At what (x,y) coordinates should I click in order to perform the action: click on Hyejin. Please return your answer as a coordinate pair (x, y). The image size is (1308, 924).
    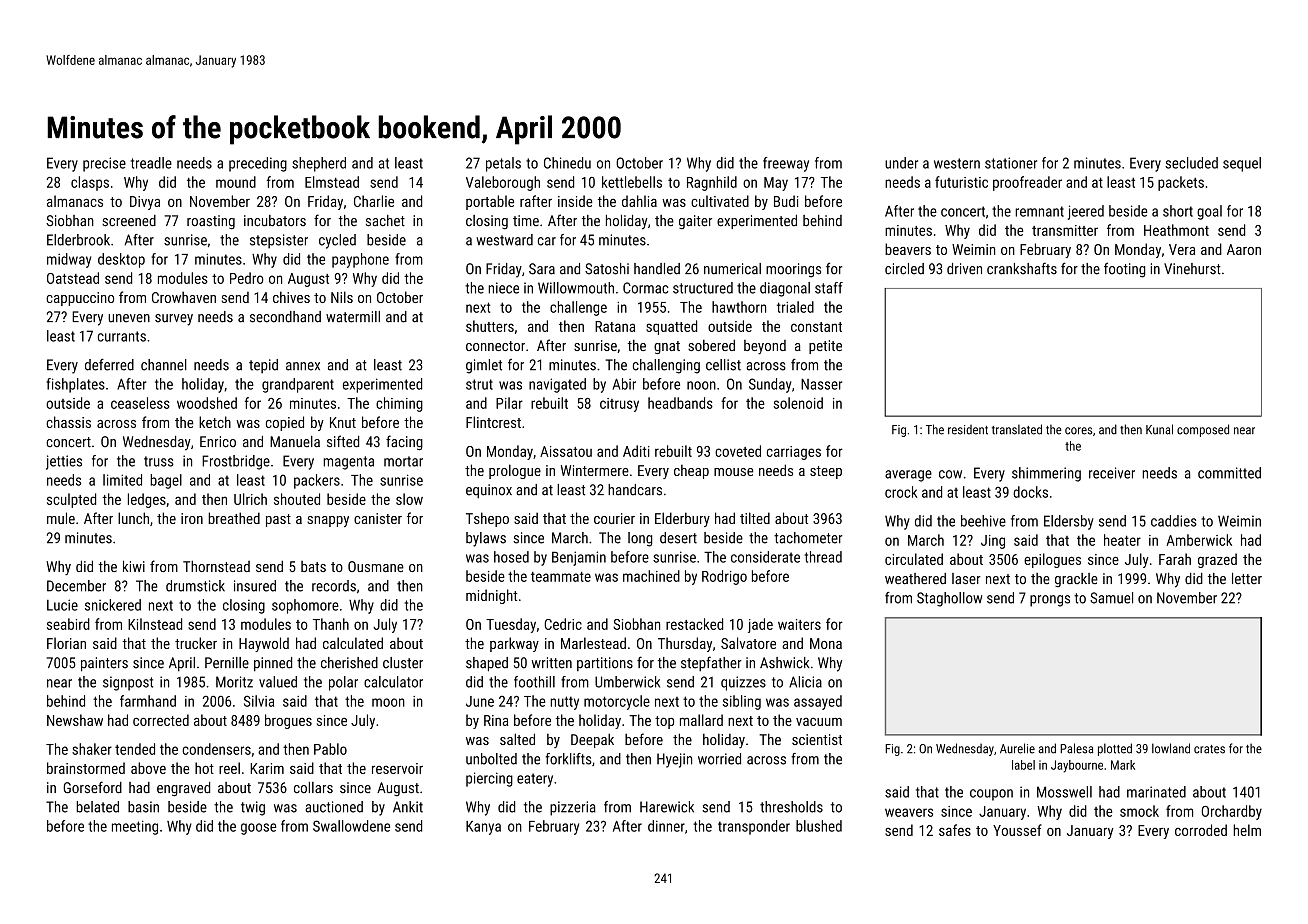
    Looking at the image, I should click on (674, 760).
